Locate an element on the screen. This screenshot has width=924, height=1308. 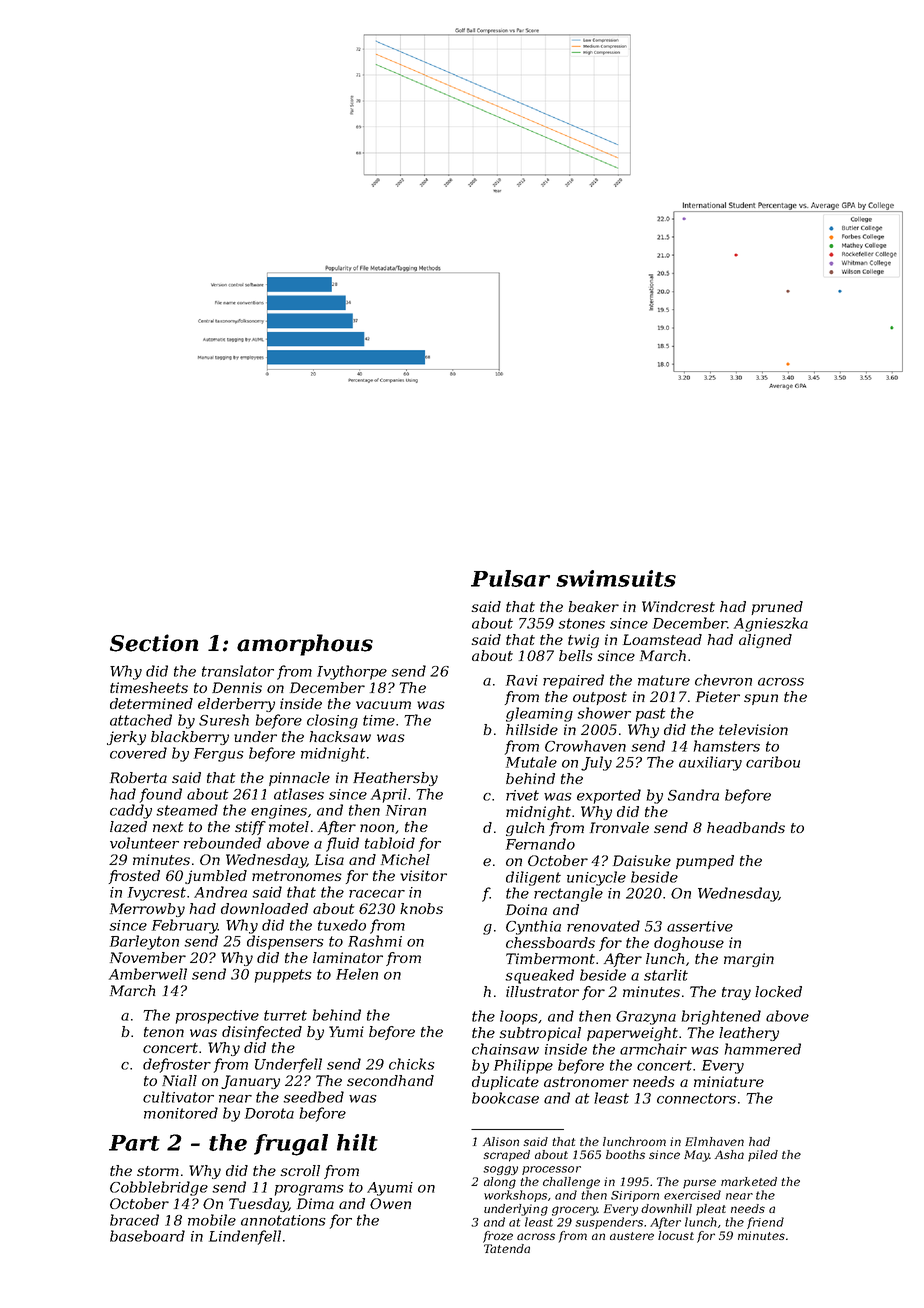
spun is located at coordinates (761, 699).
